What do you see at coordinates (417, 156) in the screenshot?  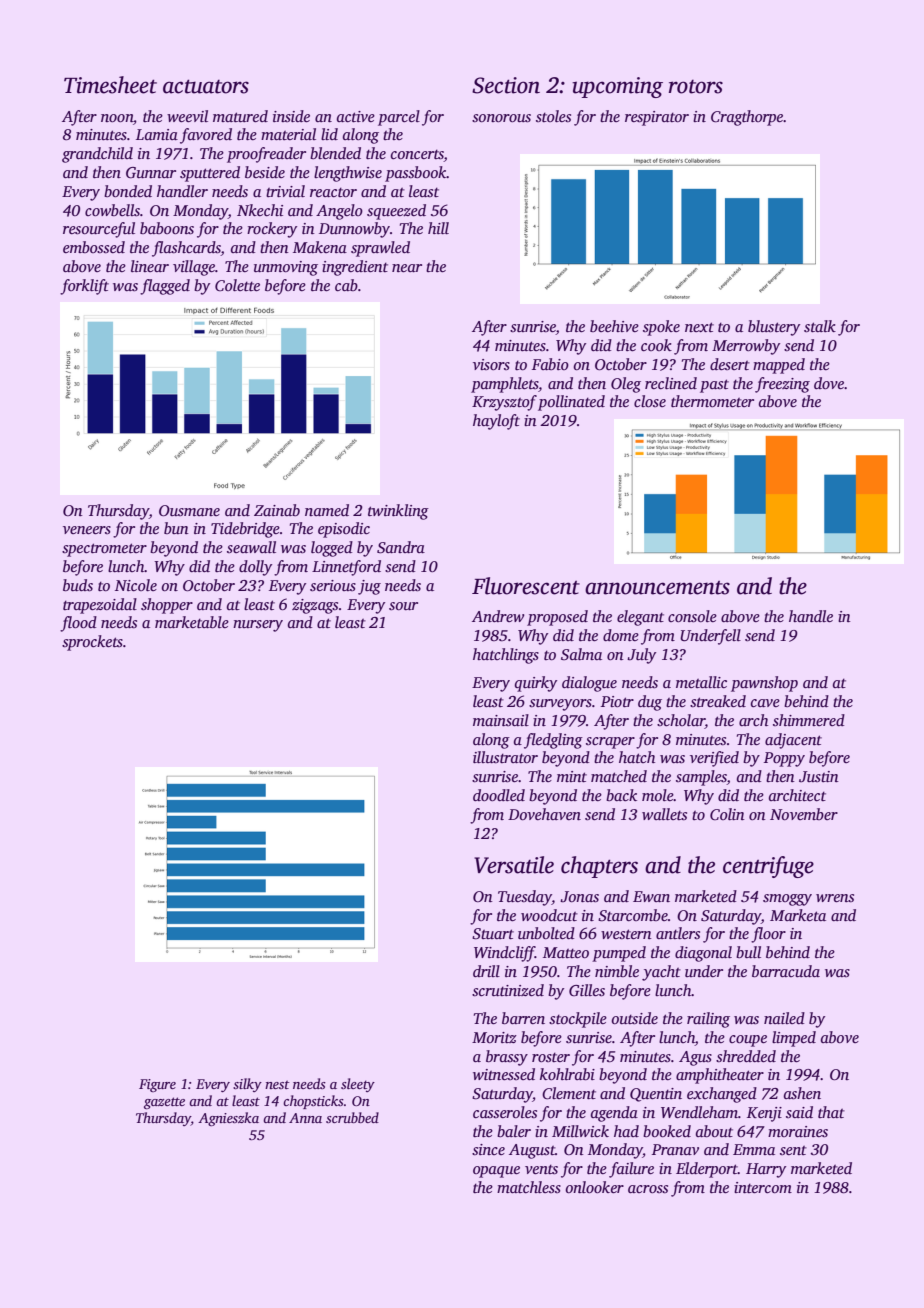 I see `concerts` at bounding box center [417, 156].
